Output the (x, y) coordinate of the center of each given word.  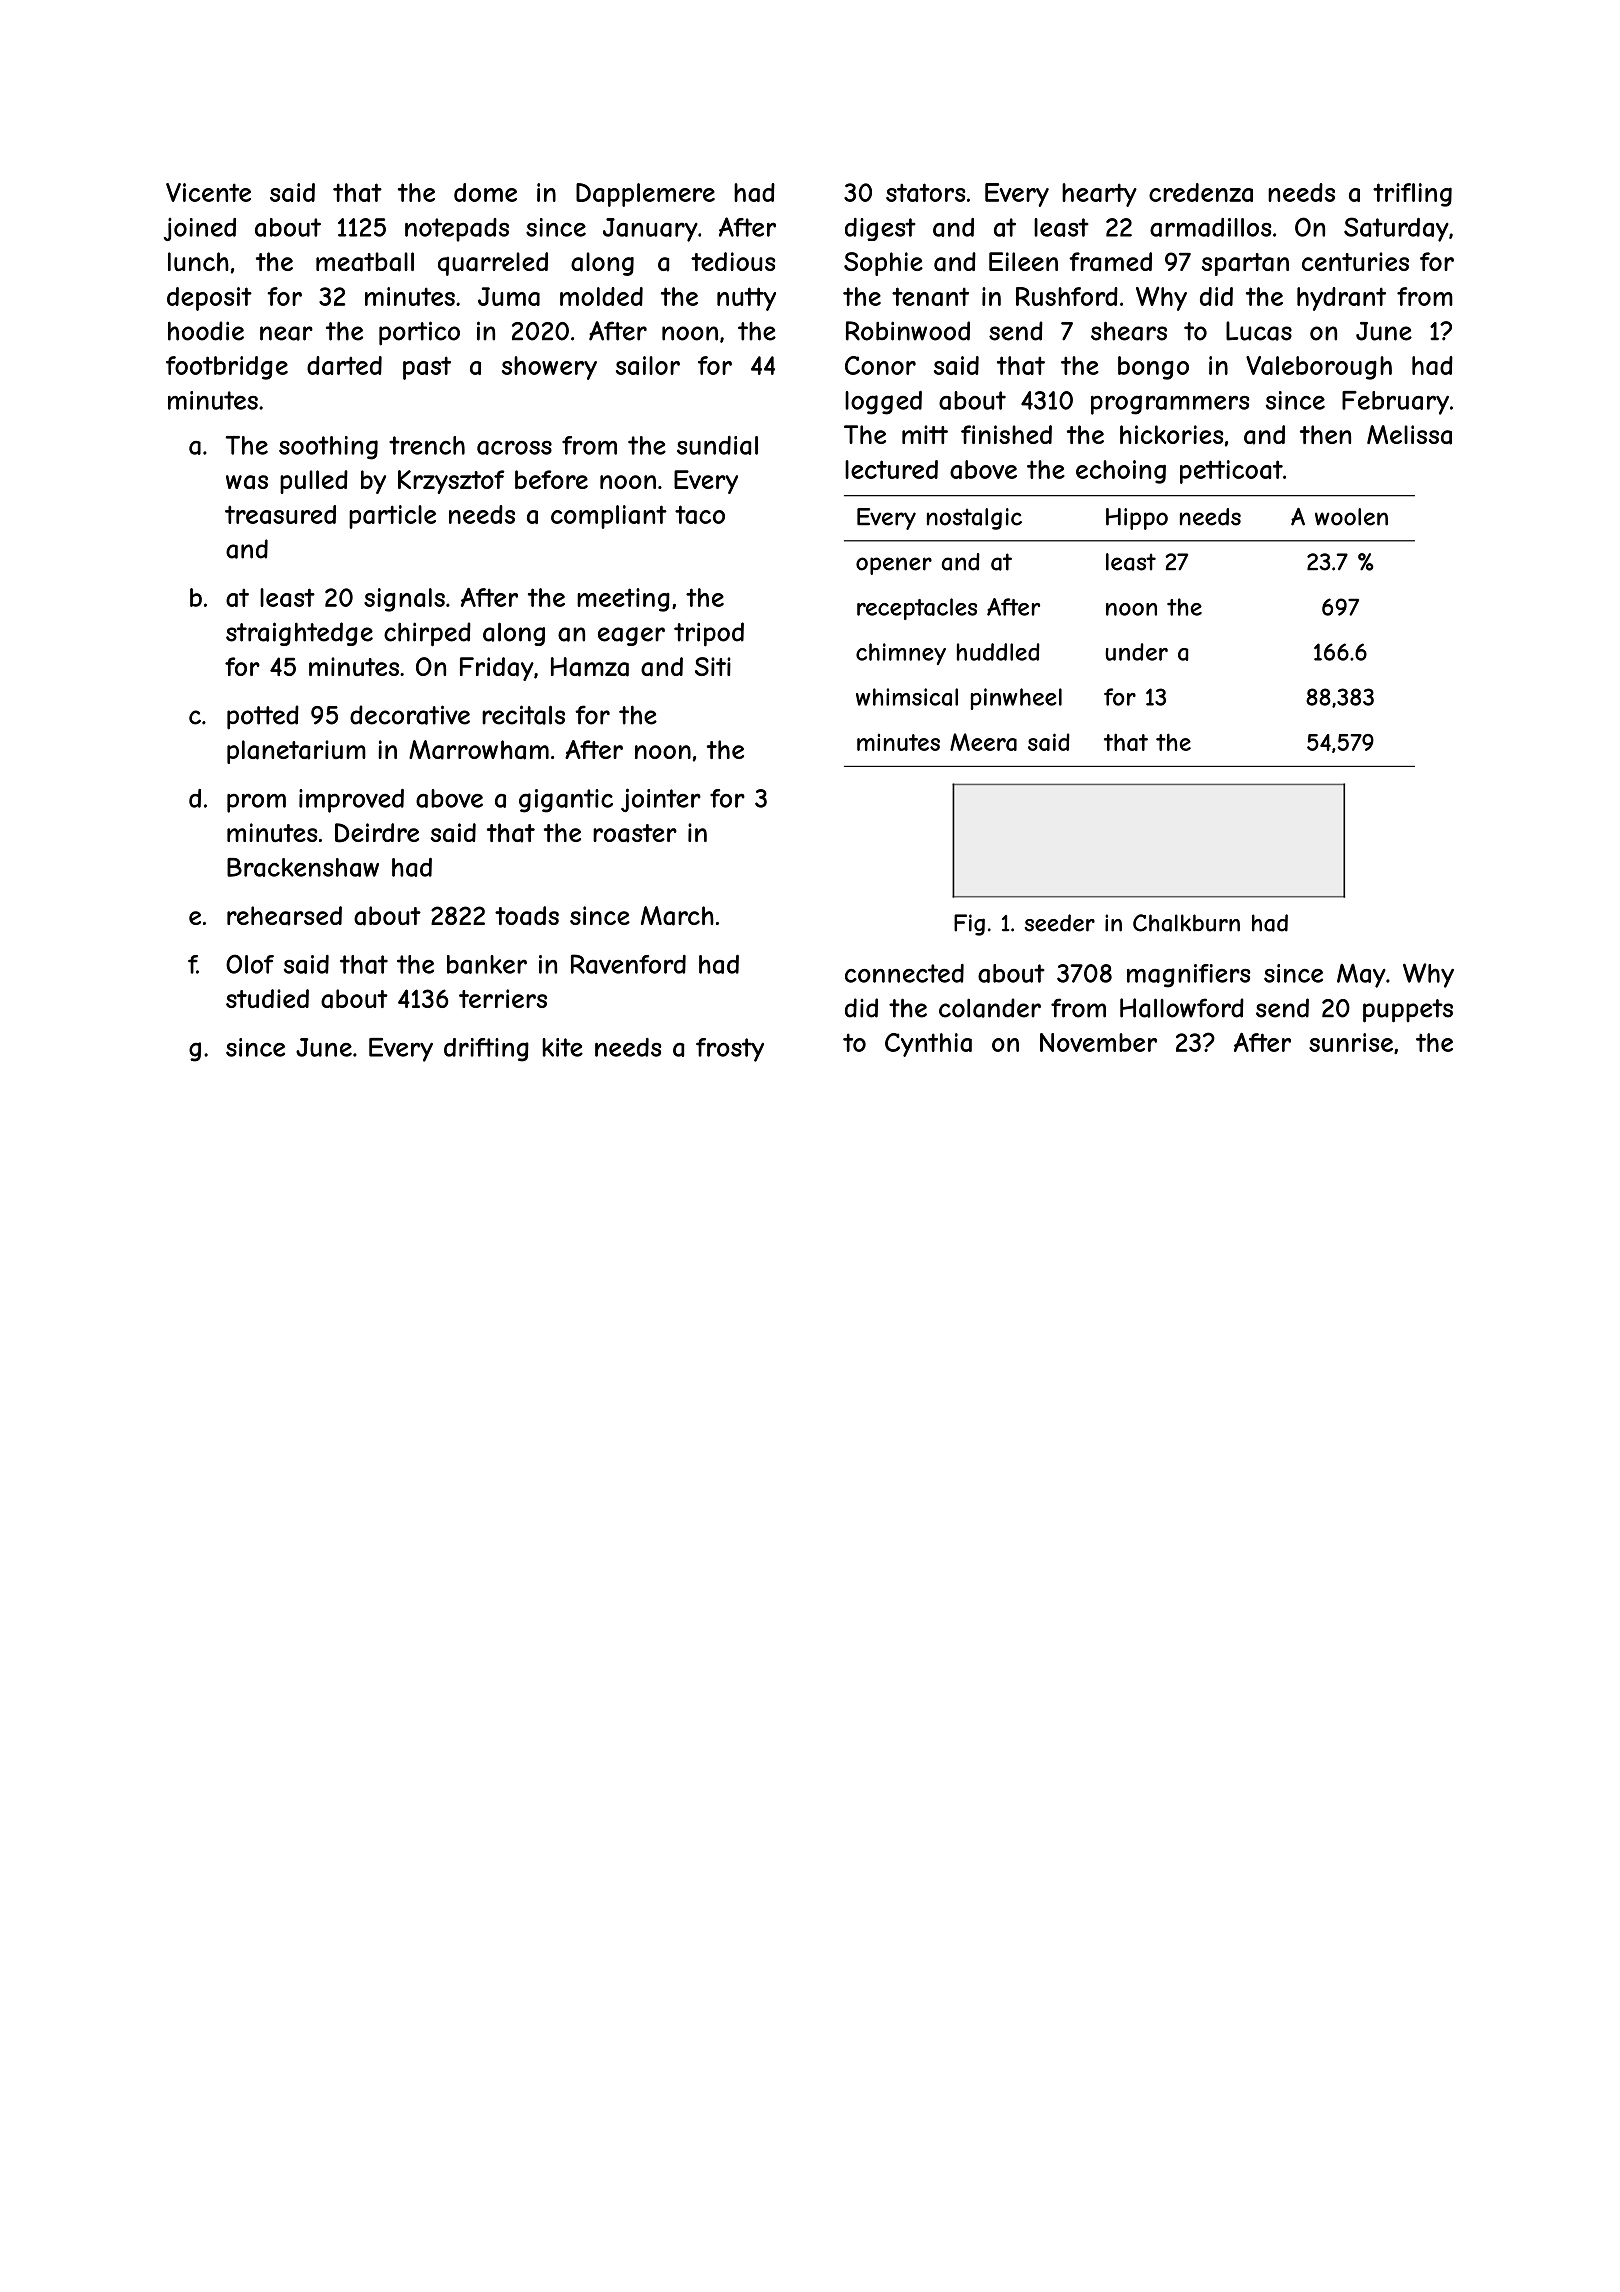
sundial (717, 445)
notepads (457, 230)
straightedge (299, 634)
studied (267, 998)
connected (904, 973)
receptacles (917, 609)
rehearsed (284, 916)
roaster (635, 833)
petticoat (1231, 472)
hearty (1099, 195)
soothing (328, 448)
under (1136, 652)
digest (880, 229)
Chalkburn (1186, 923)
